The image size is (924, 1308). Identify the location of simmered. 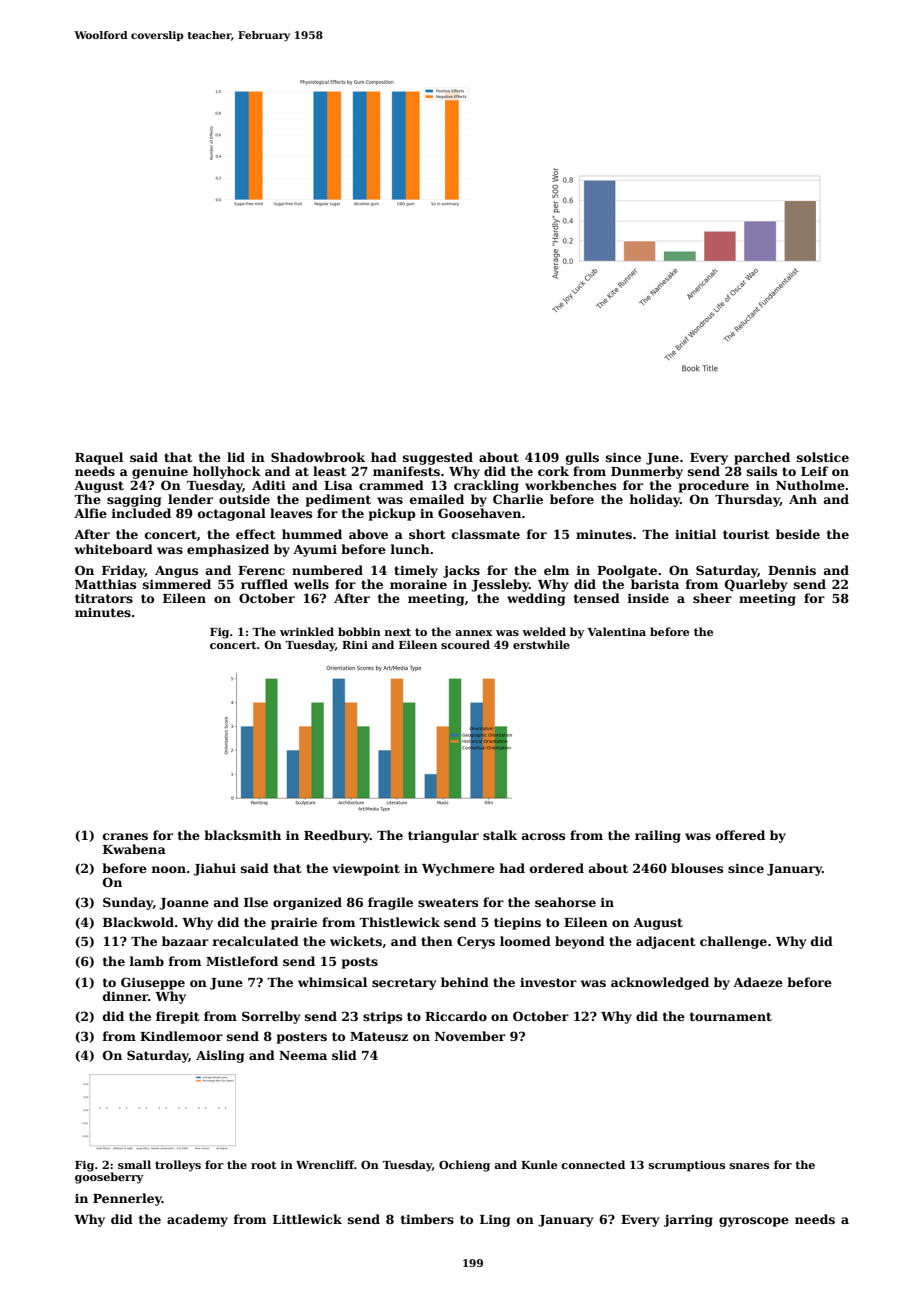
(177, 584).
